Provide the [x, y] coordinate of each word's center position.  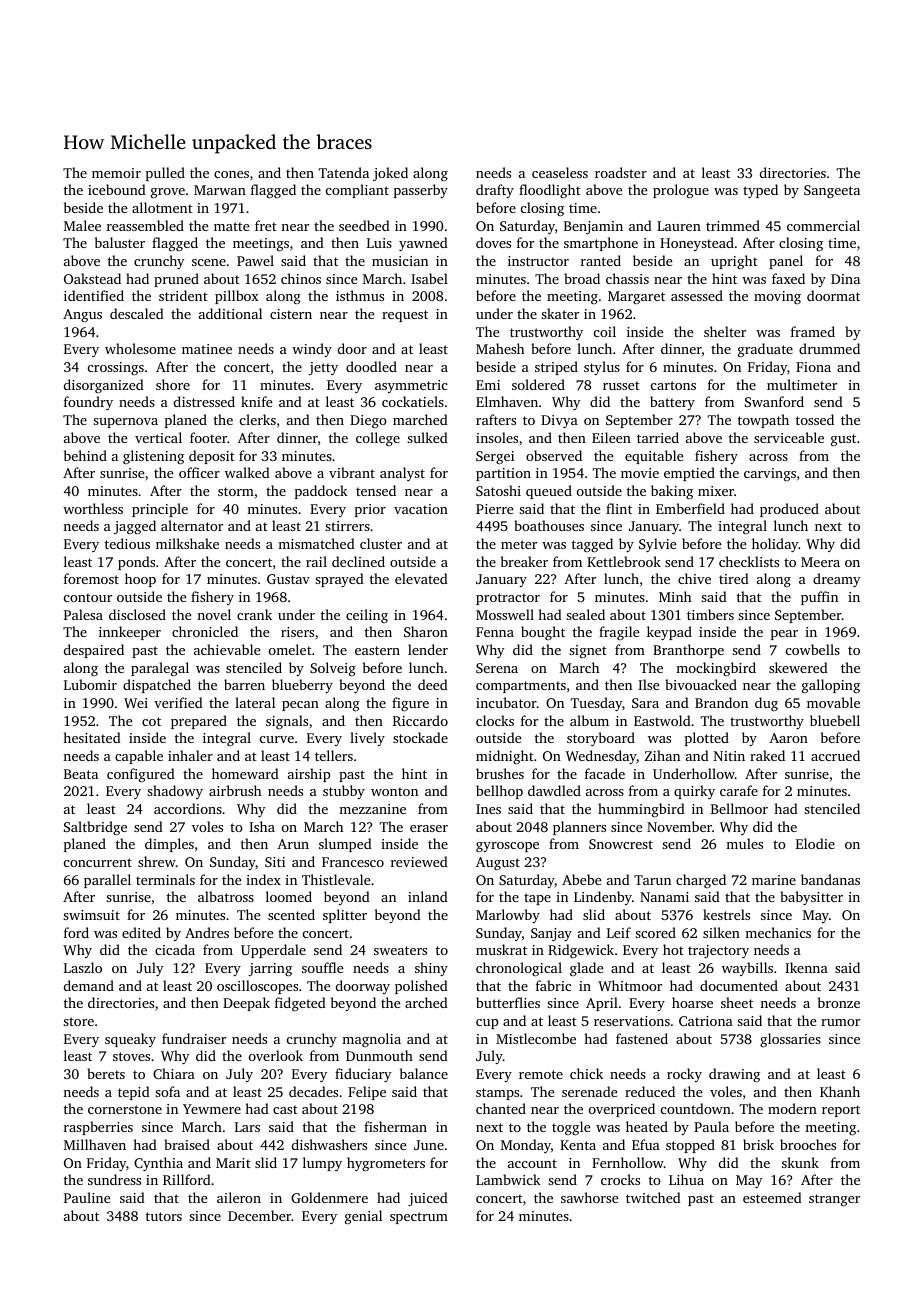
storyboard [601, 739]
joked [390, 174]
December [259, 1215]
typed [760, 191]
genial [363, 1217]
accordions [188, 808]
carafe [739, 790]
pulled [165, 174]
